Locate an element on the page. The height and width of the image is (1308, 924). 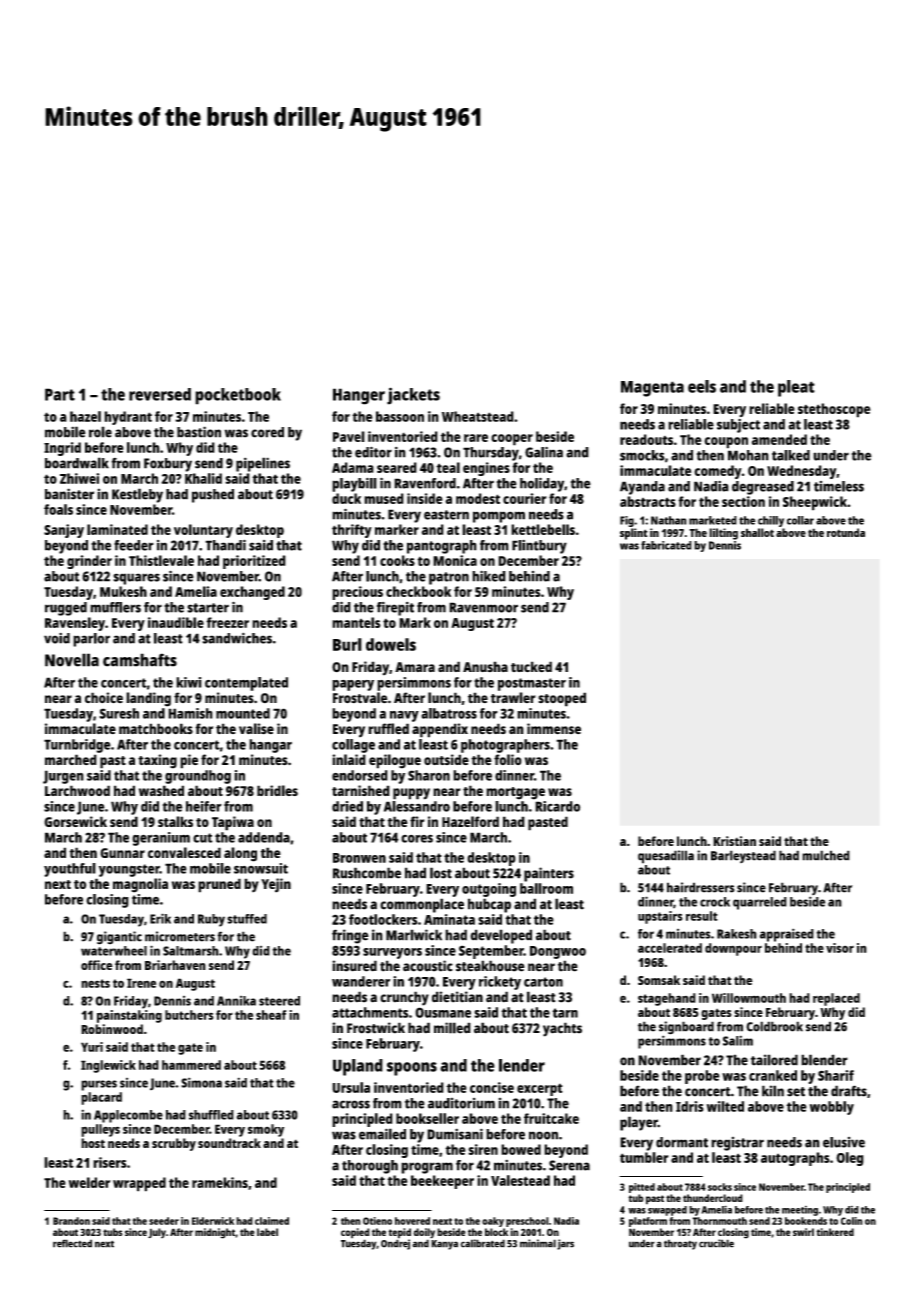
immense is located at coordinates (554, 729).
